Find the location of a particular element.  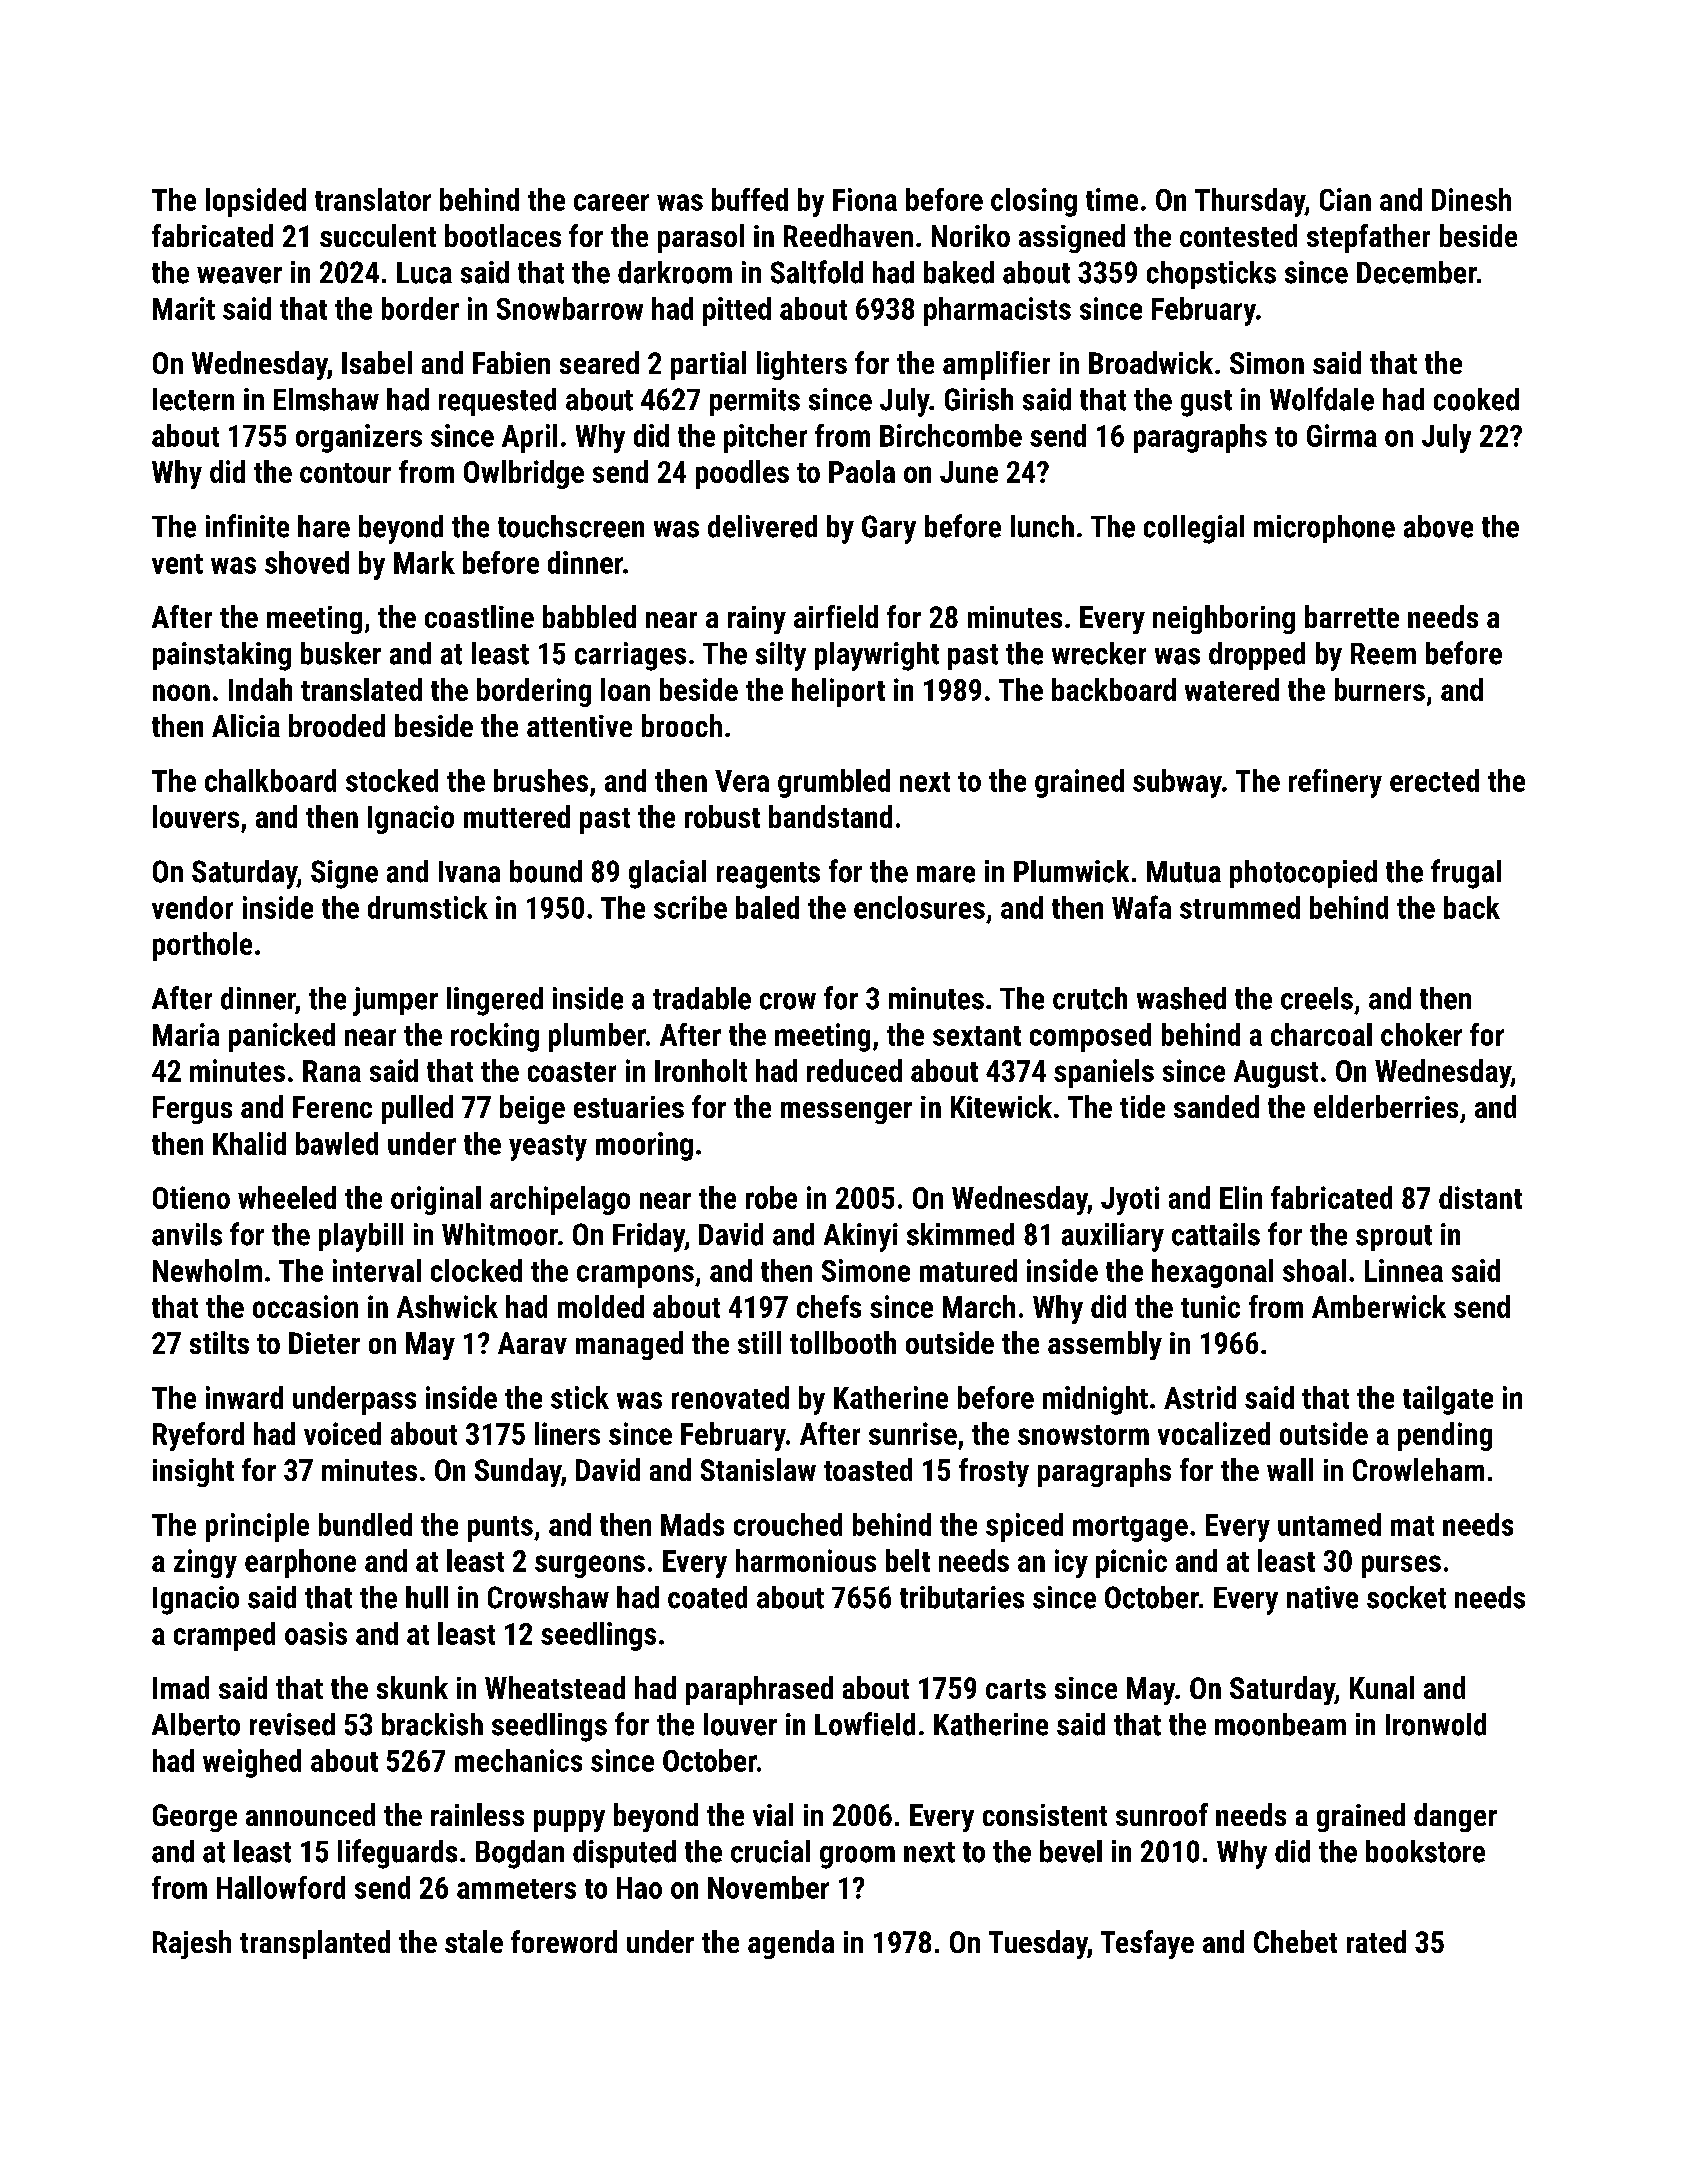

baled is located at coordinates (767, 907).
